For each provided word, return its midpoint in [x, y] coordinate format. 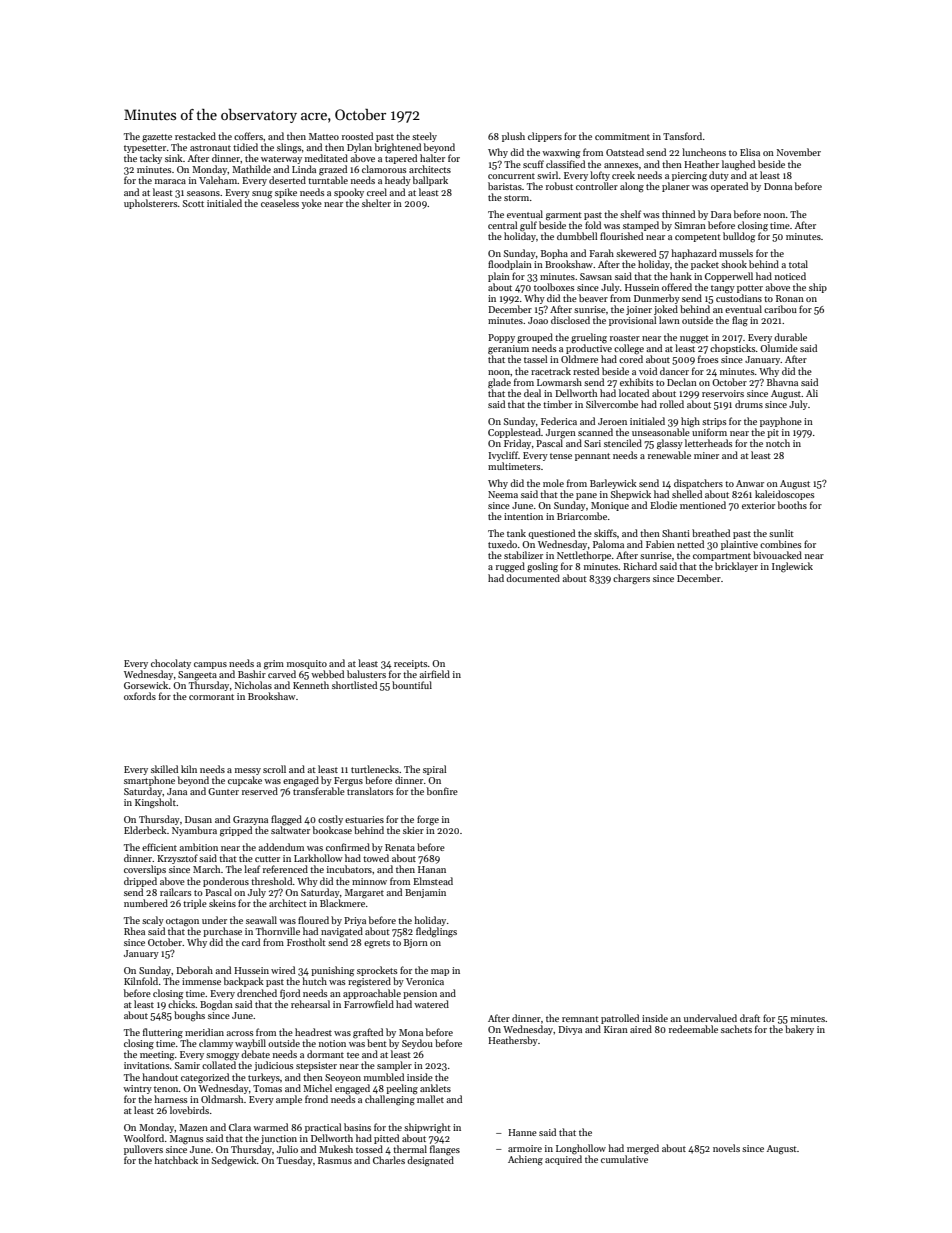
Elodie [663, 505]
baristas [505, 186]
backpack [244, 982]
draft [750, 1018]
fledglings [436, 932]
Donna [778, 186]
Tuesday [295, 1161]
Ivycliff [503, 456]
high [690, 422]
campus [210, 665]
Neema [503, 494]
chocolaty [171, 664]
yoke [312, 204]
